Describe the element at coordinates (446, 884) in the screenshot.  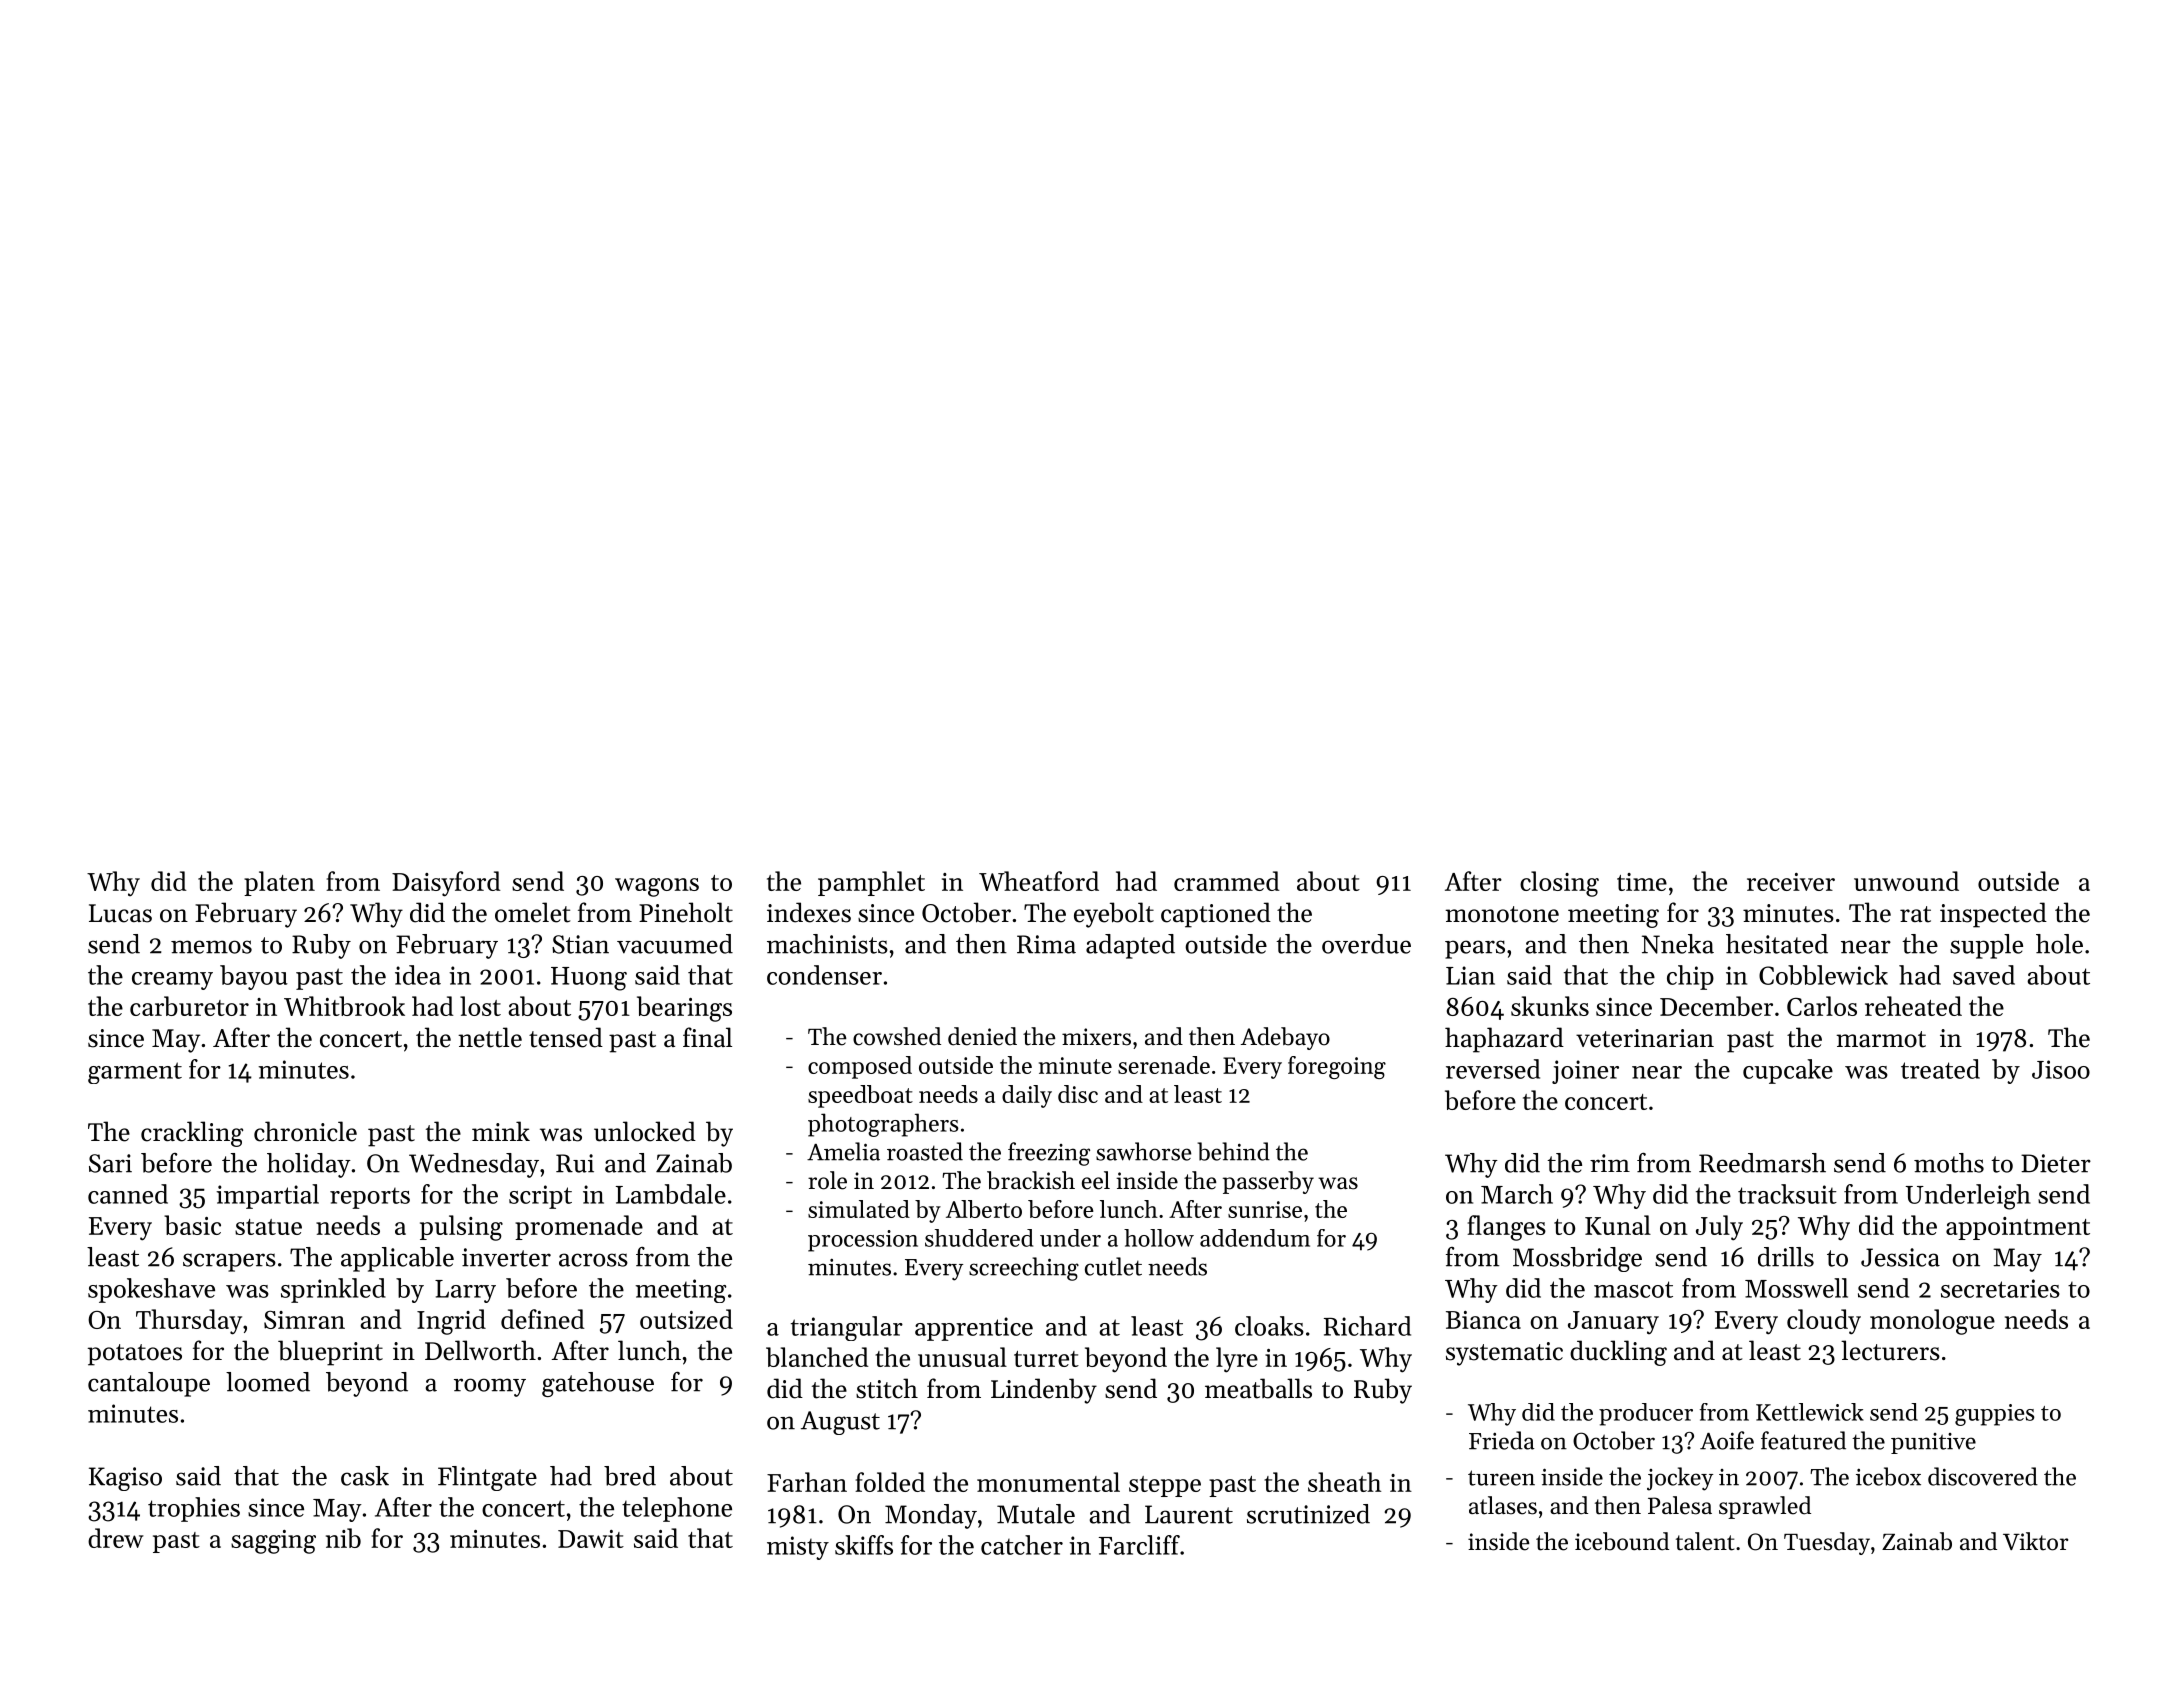
I see `Daisyford` at that location.
